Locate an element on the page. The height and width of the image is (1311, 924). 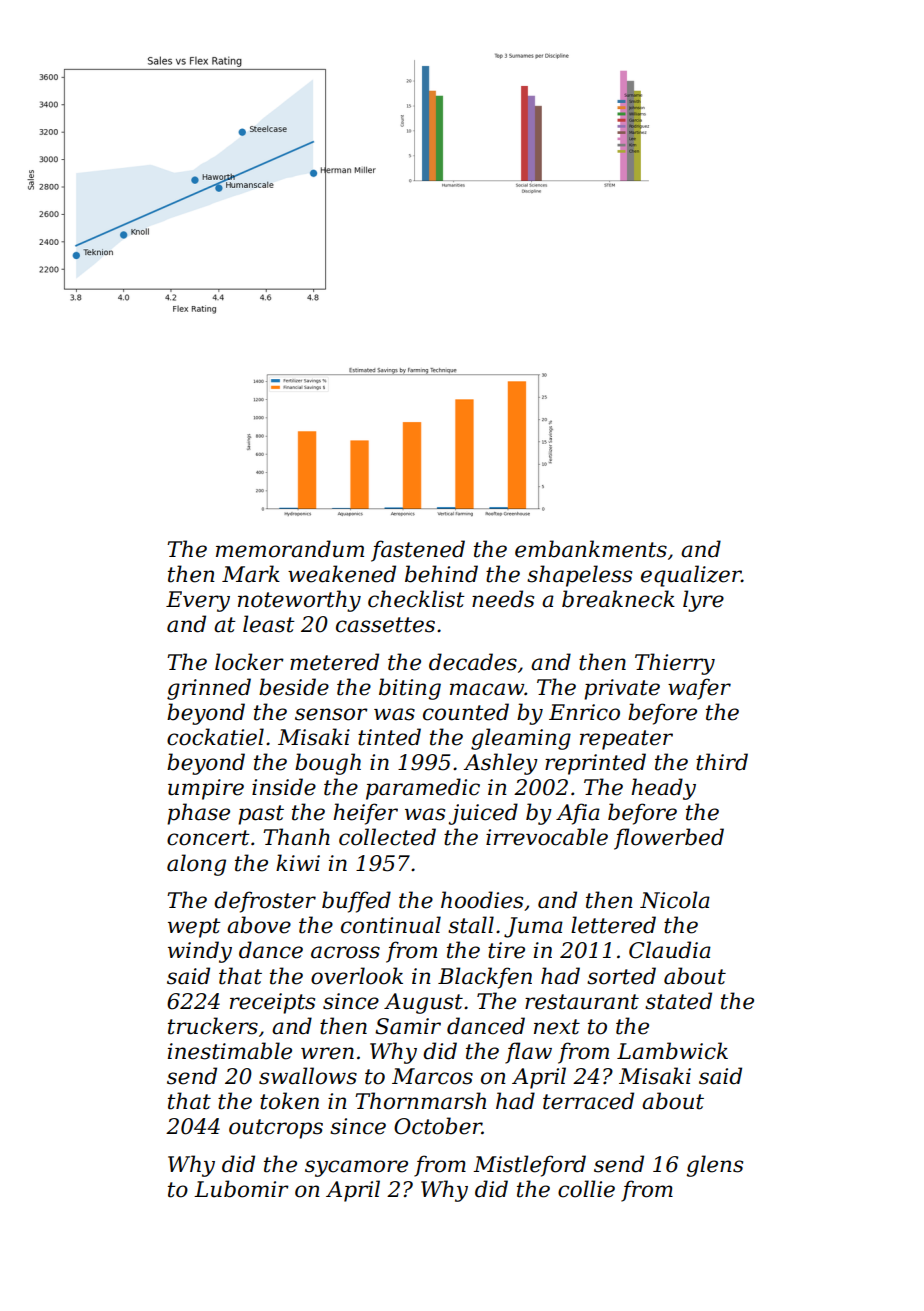
above is located at coordinates (259, 925).
